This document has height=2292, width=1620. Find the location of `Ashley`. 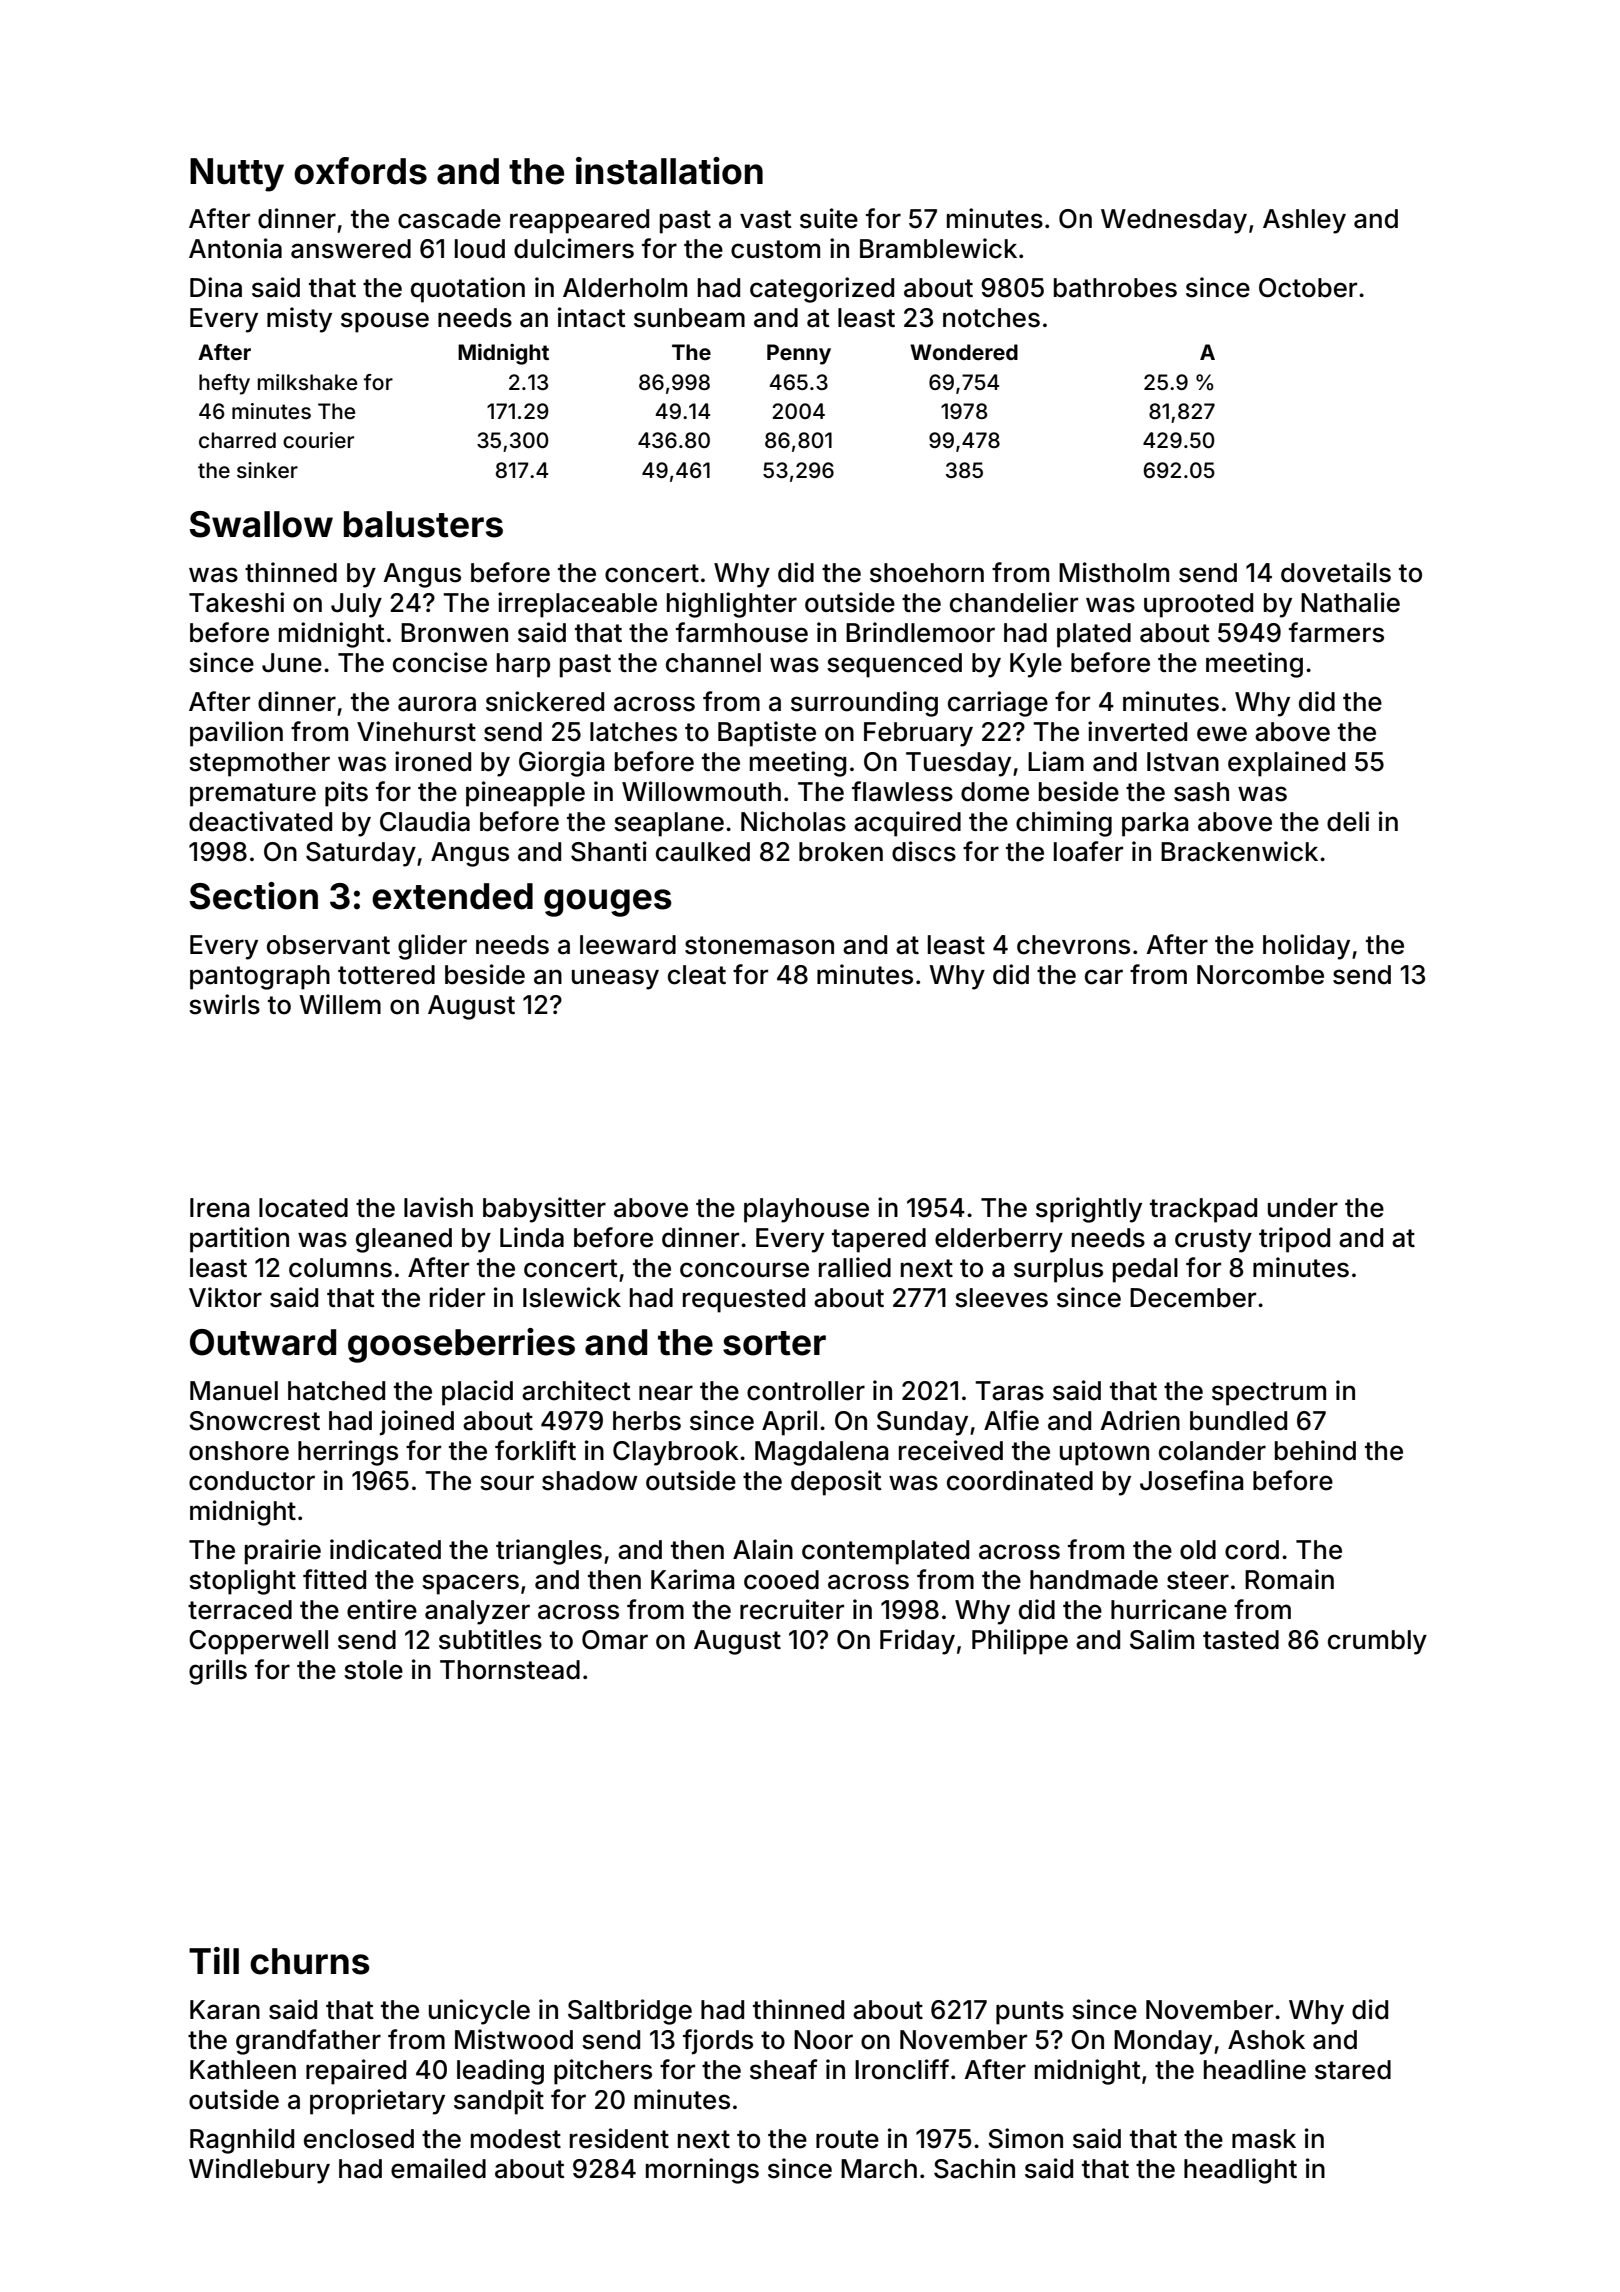

Ashley is located at coordinates (1304, 221).
